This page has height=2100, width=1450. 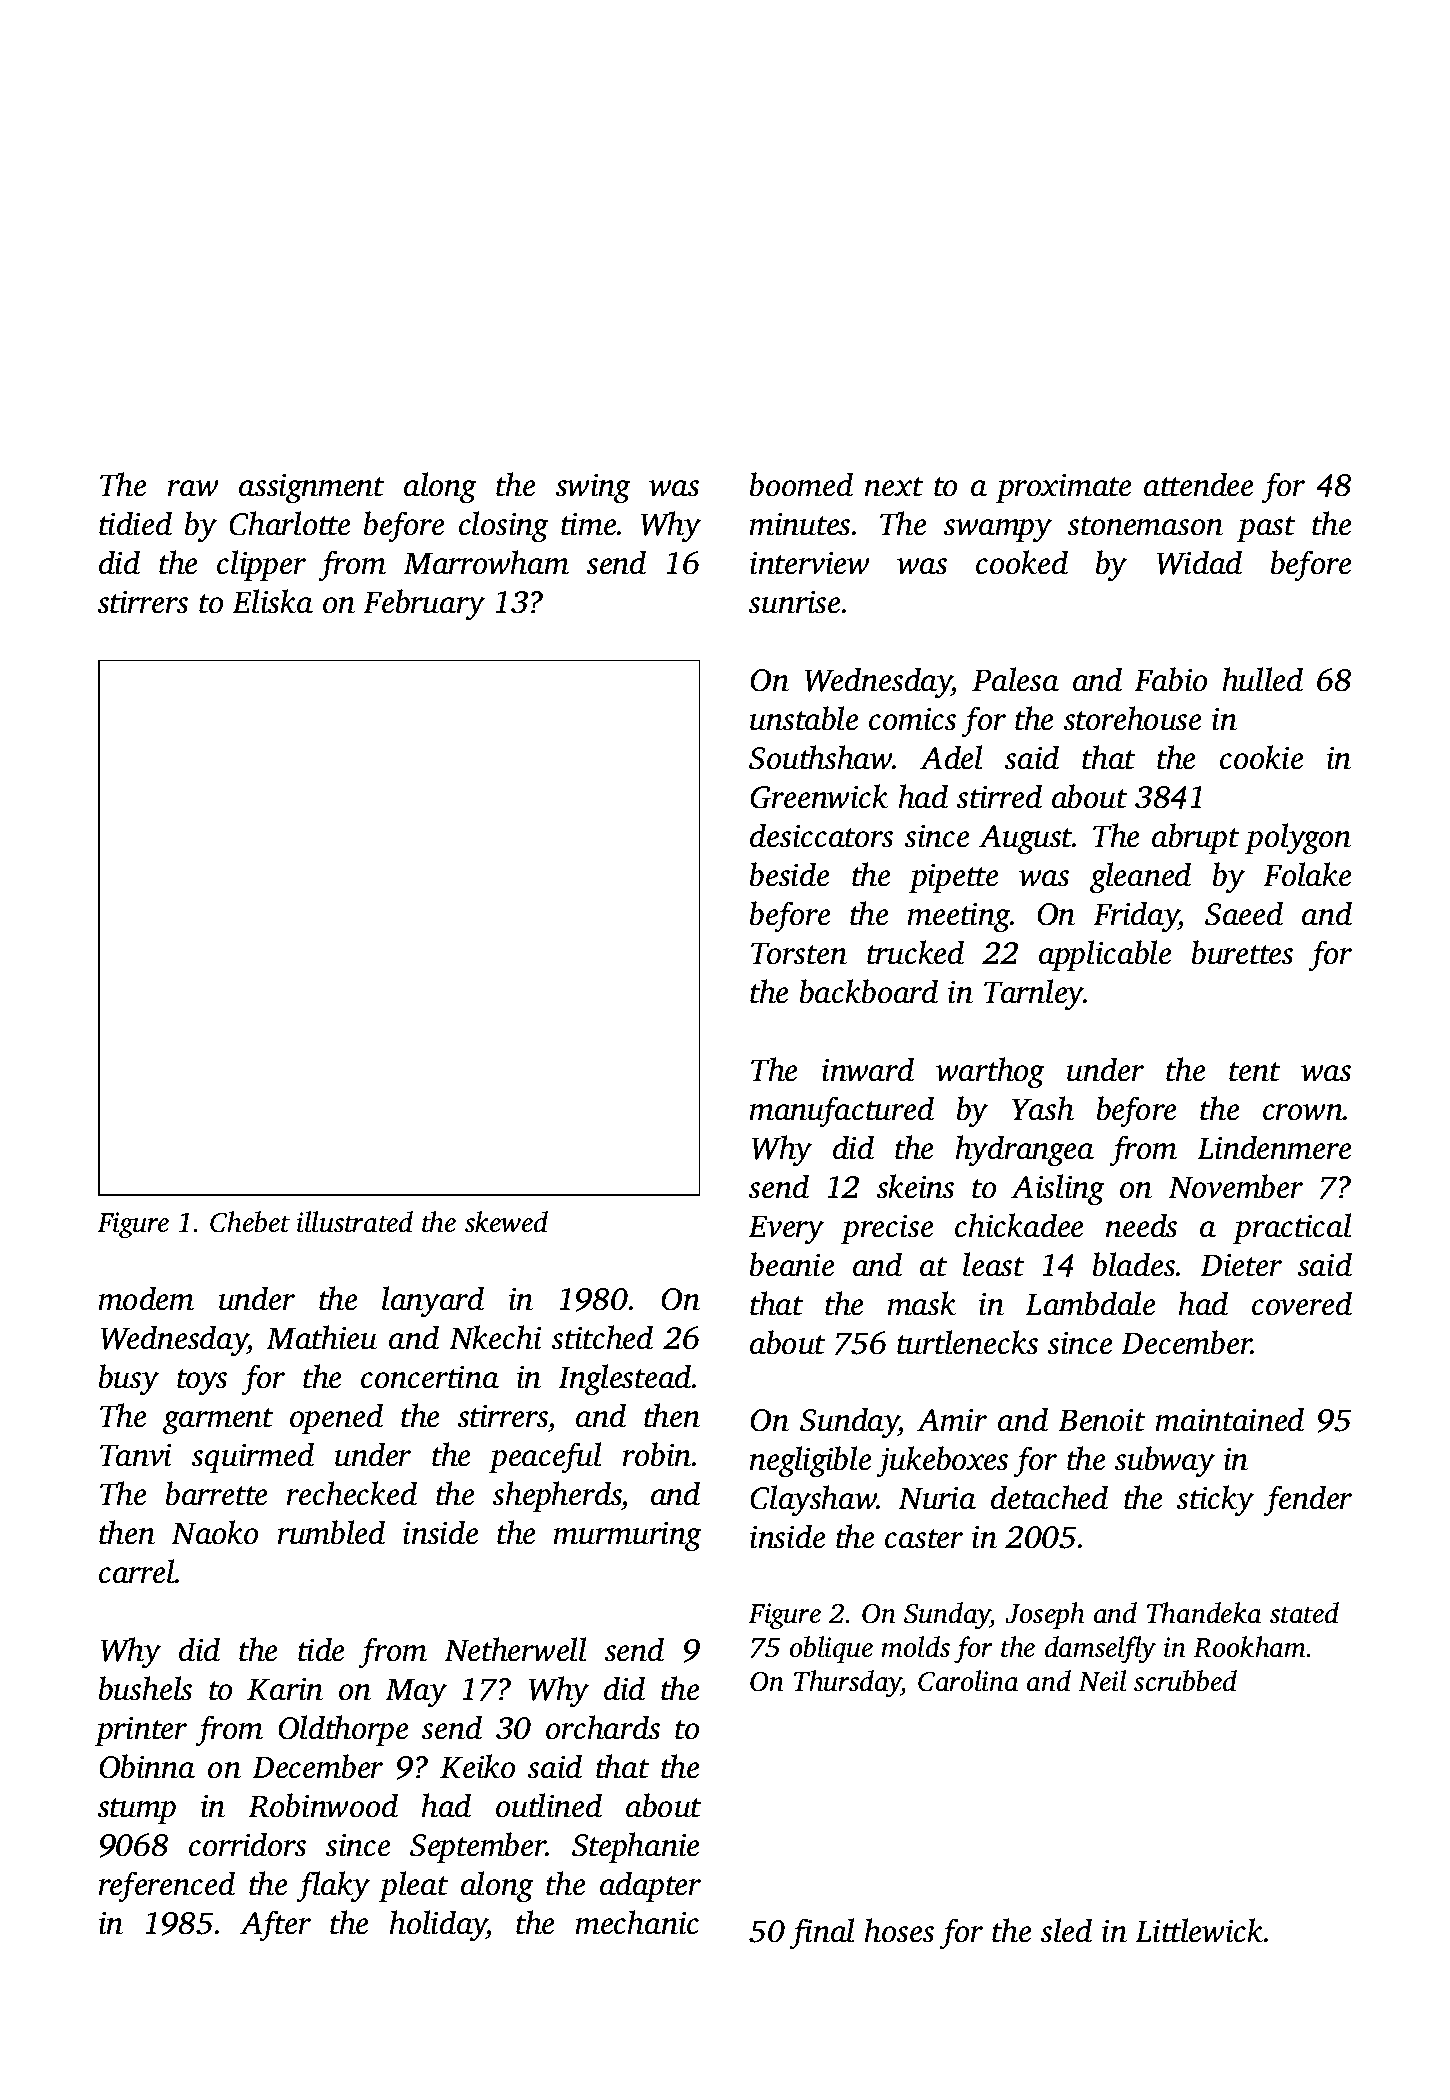 I want to click on tidied, so click(x=135, y=523).
